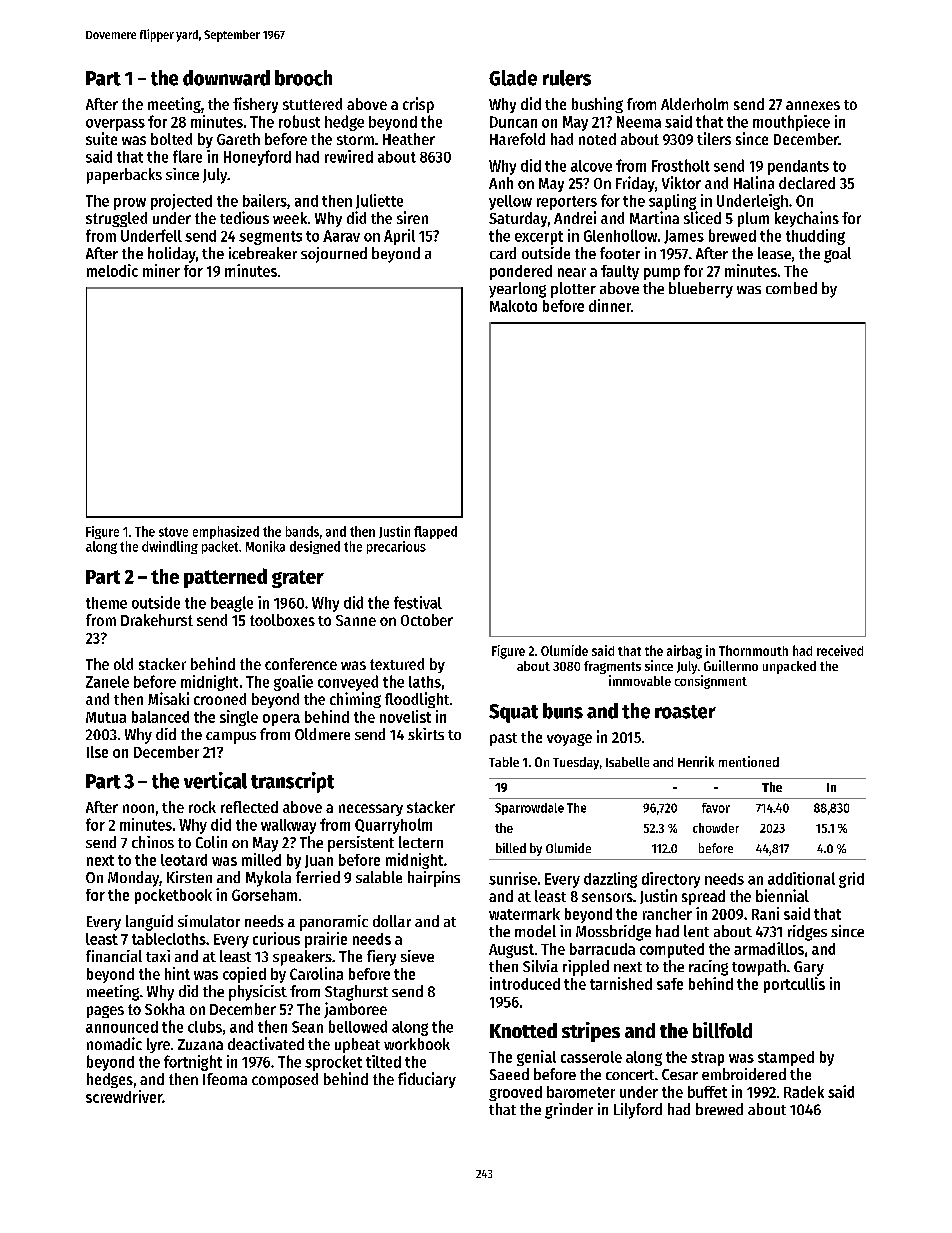 The width and height of the image is (952, 1233). I want to click on Juliette, so click(379, 201).
